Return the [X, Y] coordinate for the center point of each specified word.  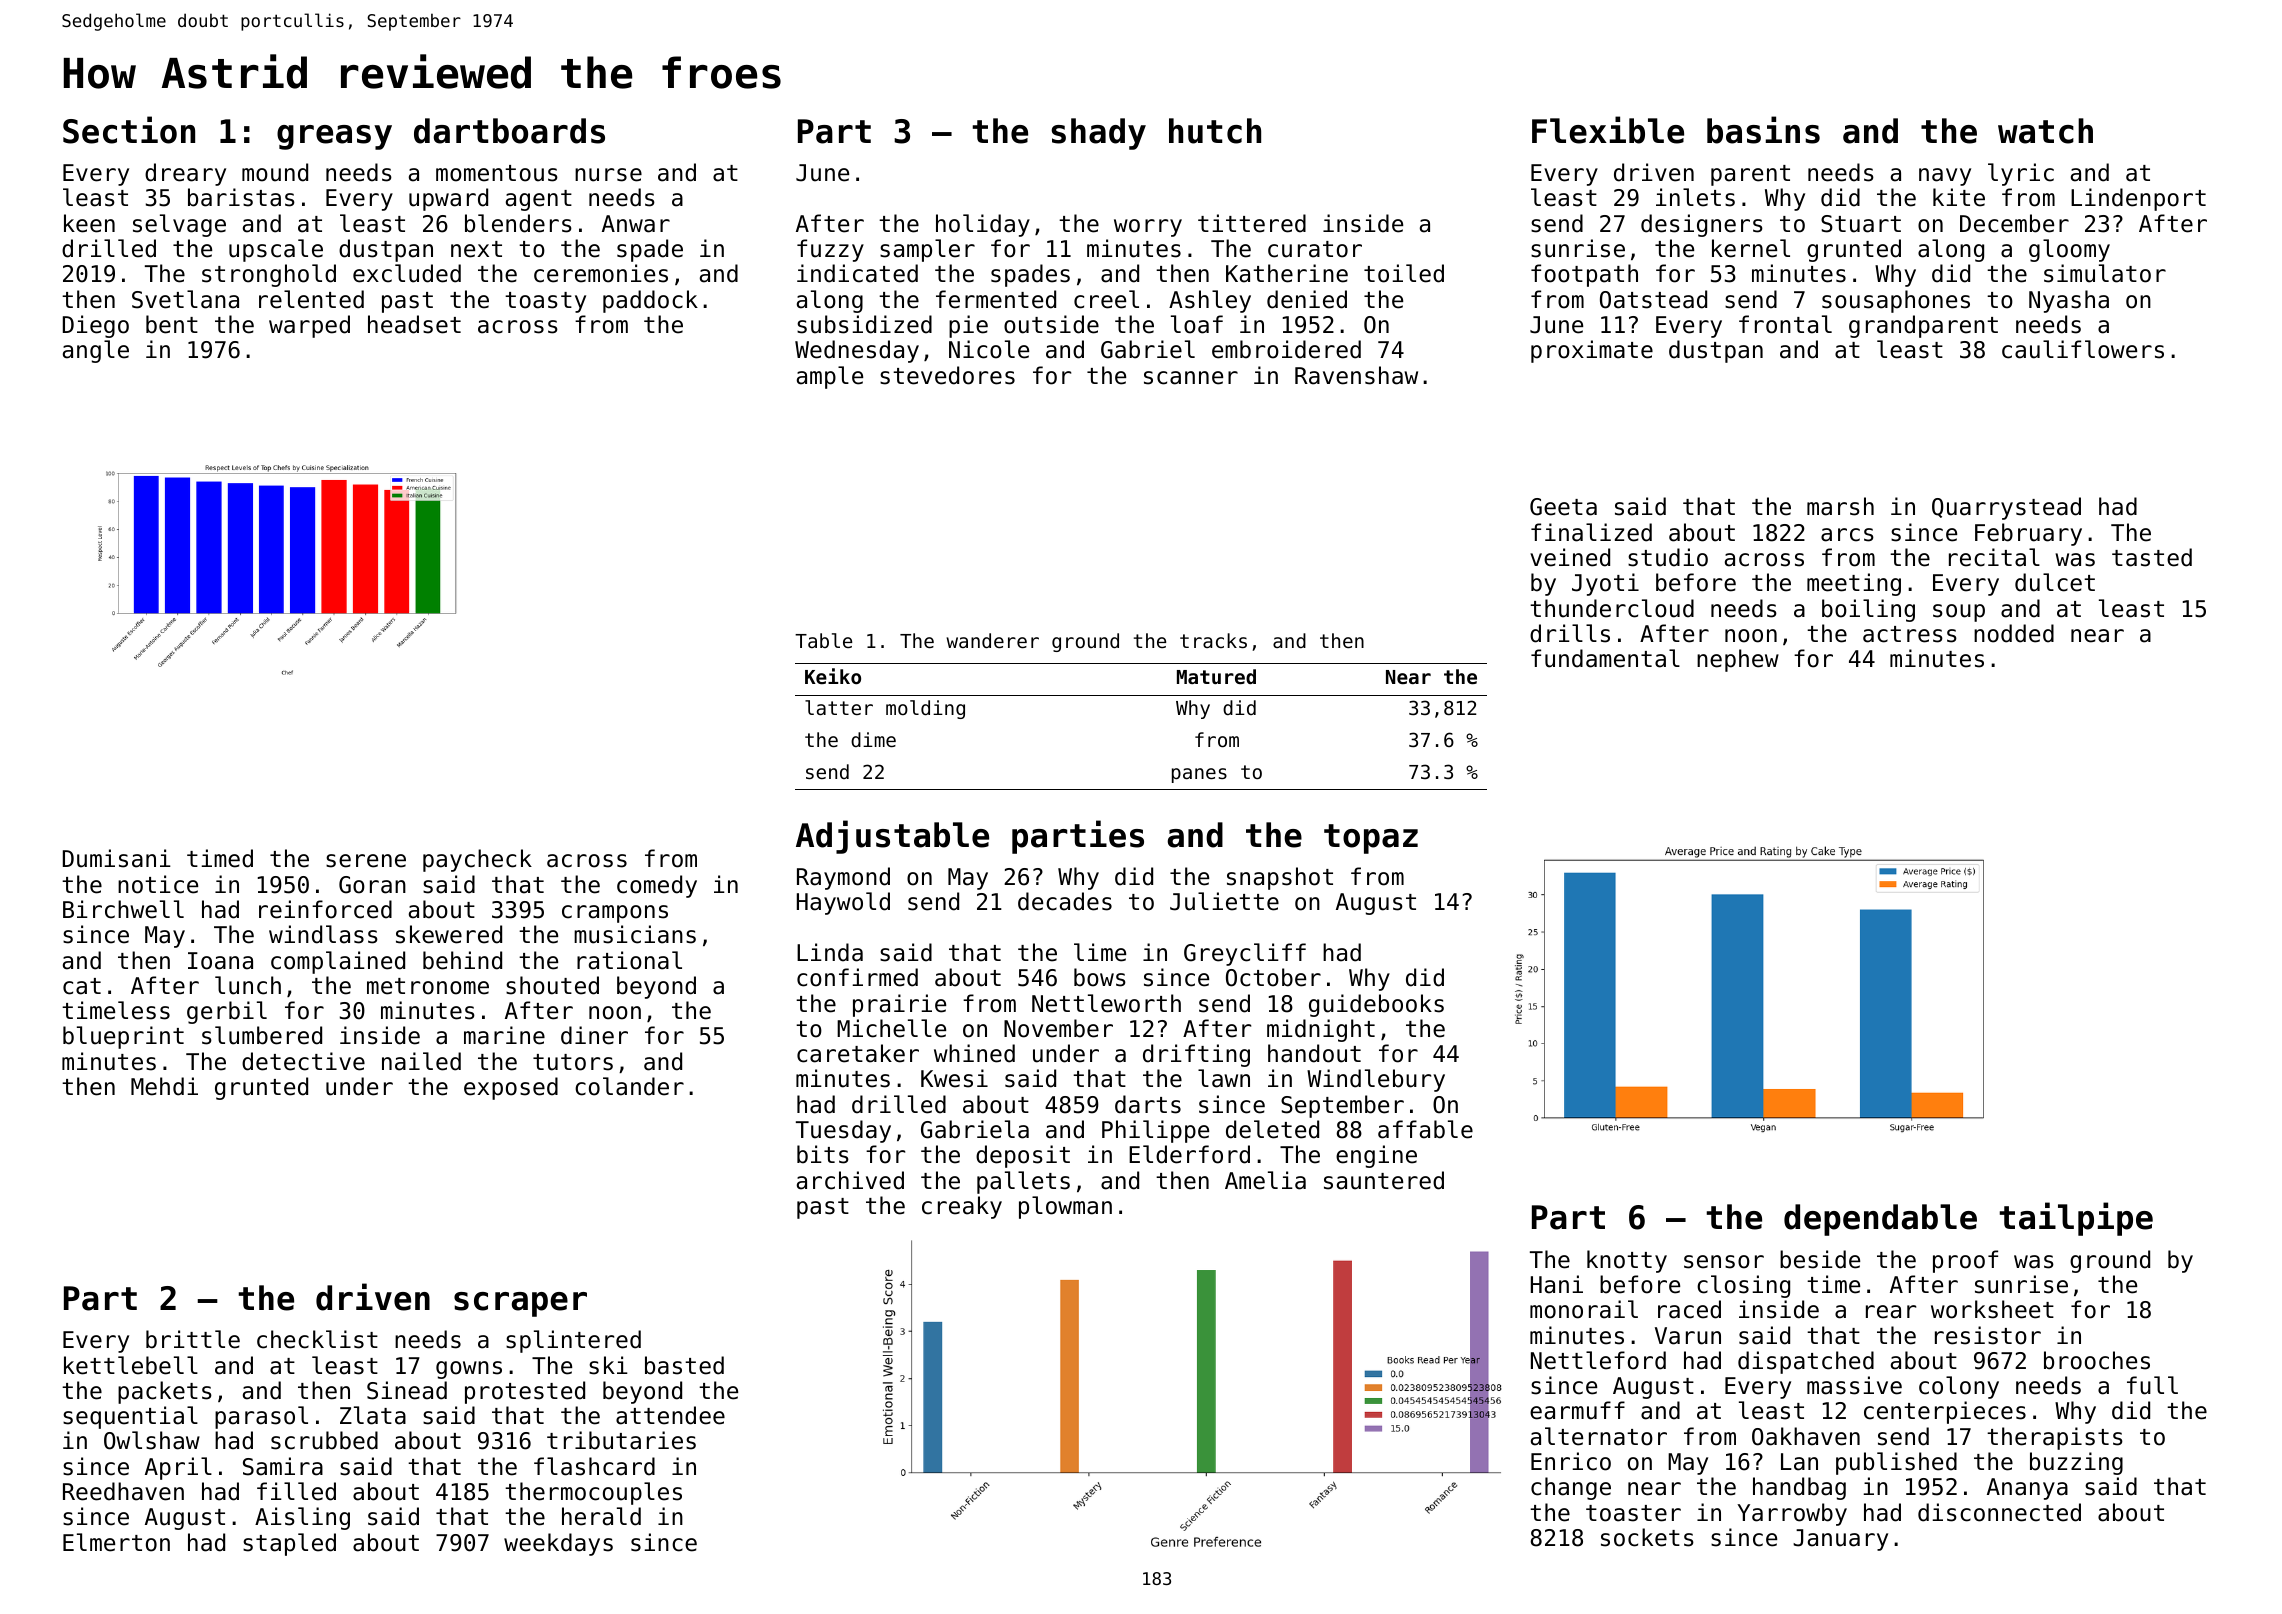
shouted [552, 985]
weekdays [558, 1544]
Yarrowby [1792, 1514]
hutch [1215, 131]
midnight [1321, 1030]
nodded [2014, 633]
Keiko [833, 676]
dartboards [509, 131]
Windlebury [1376, 1080]
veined [1570, 557]
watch [2045, 131]
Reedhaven [123, 1491]
